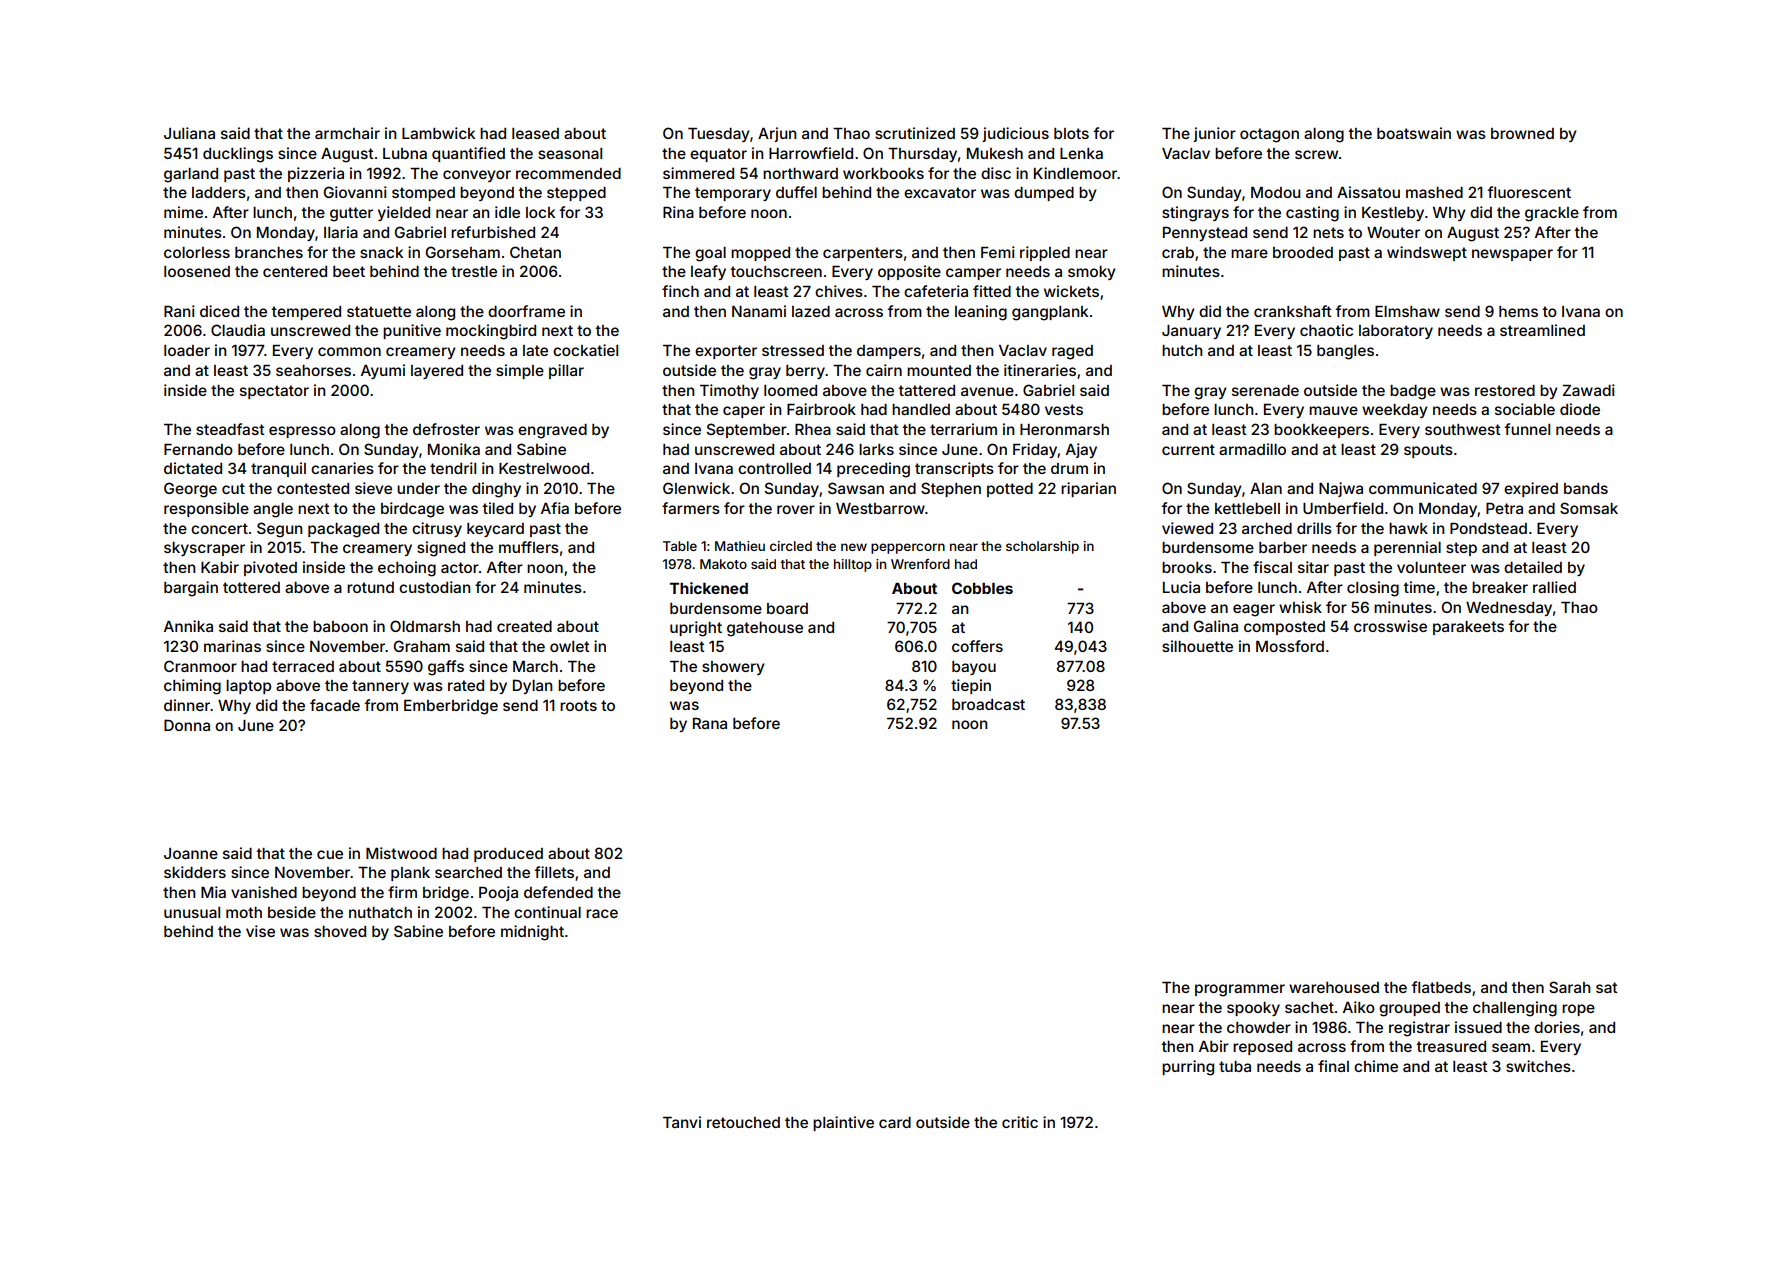 Image resolution: width=1788 pixels, height=1265 pixels. I want to click on snack, so click(381, 252).
